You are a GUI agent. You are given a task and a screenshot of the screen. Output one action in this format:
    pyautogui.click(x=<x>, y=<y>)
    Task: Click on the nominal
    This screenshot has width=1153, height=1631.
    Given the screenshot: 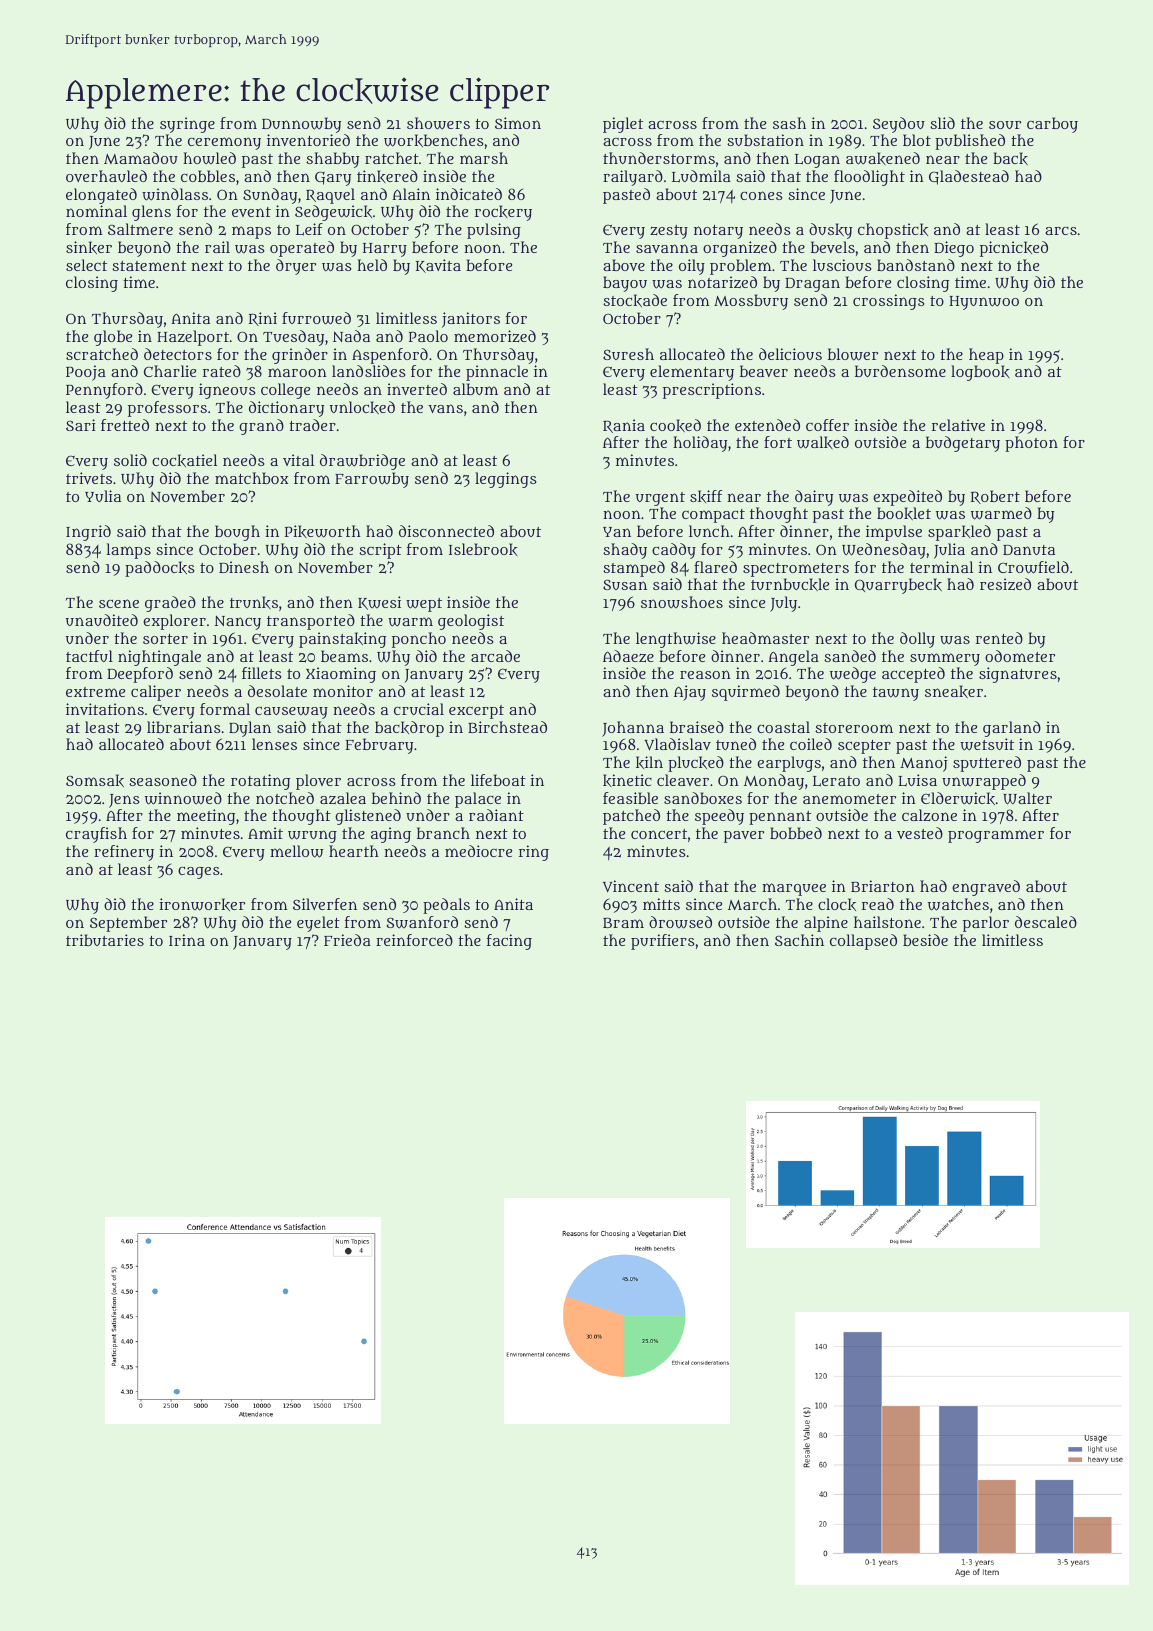 What is the action you would take?
    pyautogui.click(x=96, y=211)
